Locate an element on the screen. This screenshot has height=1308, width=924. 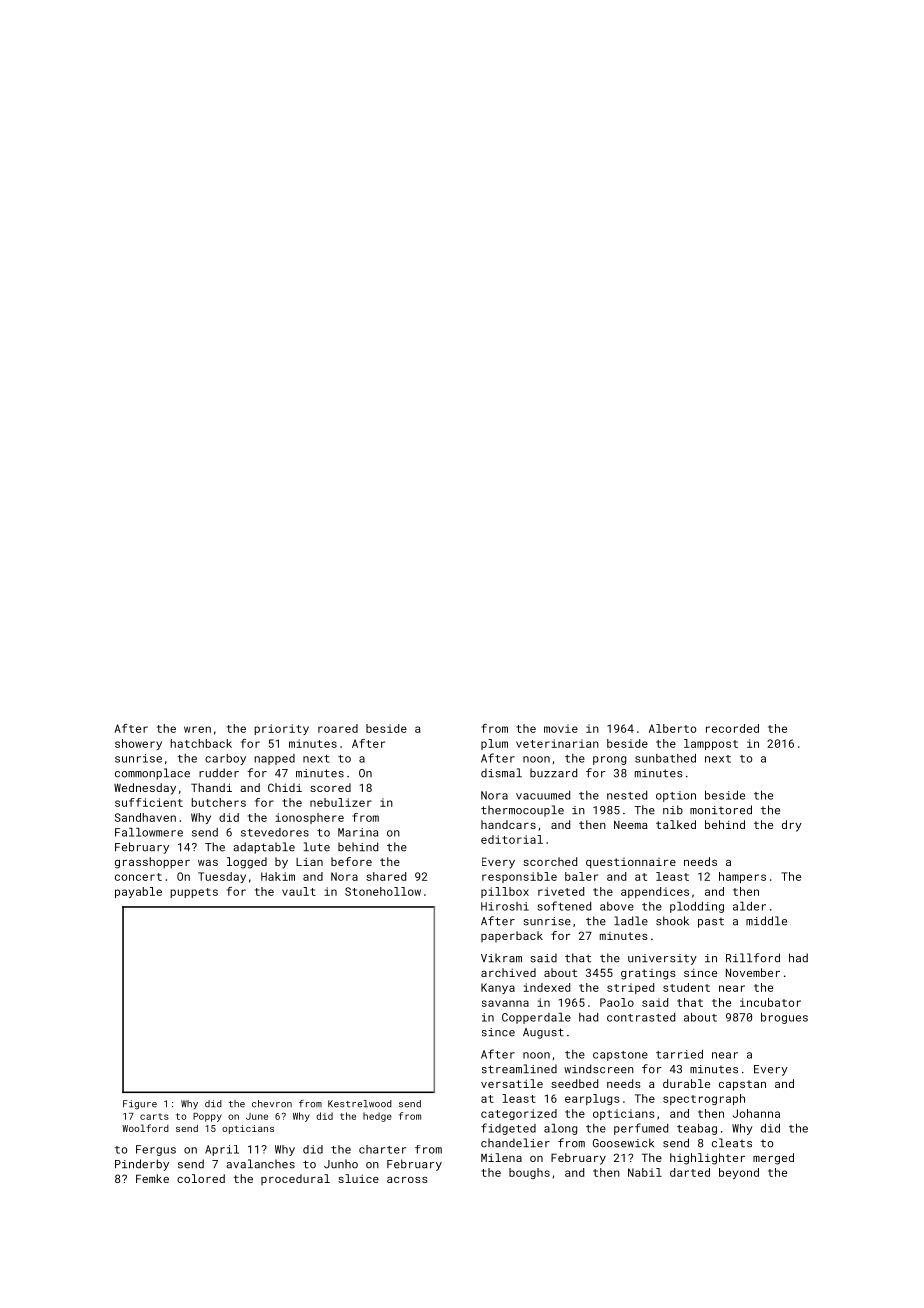
boughs is located at coordinates (529, 1173).
